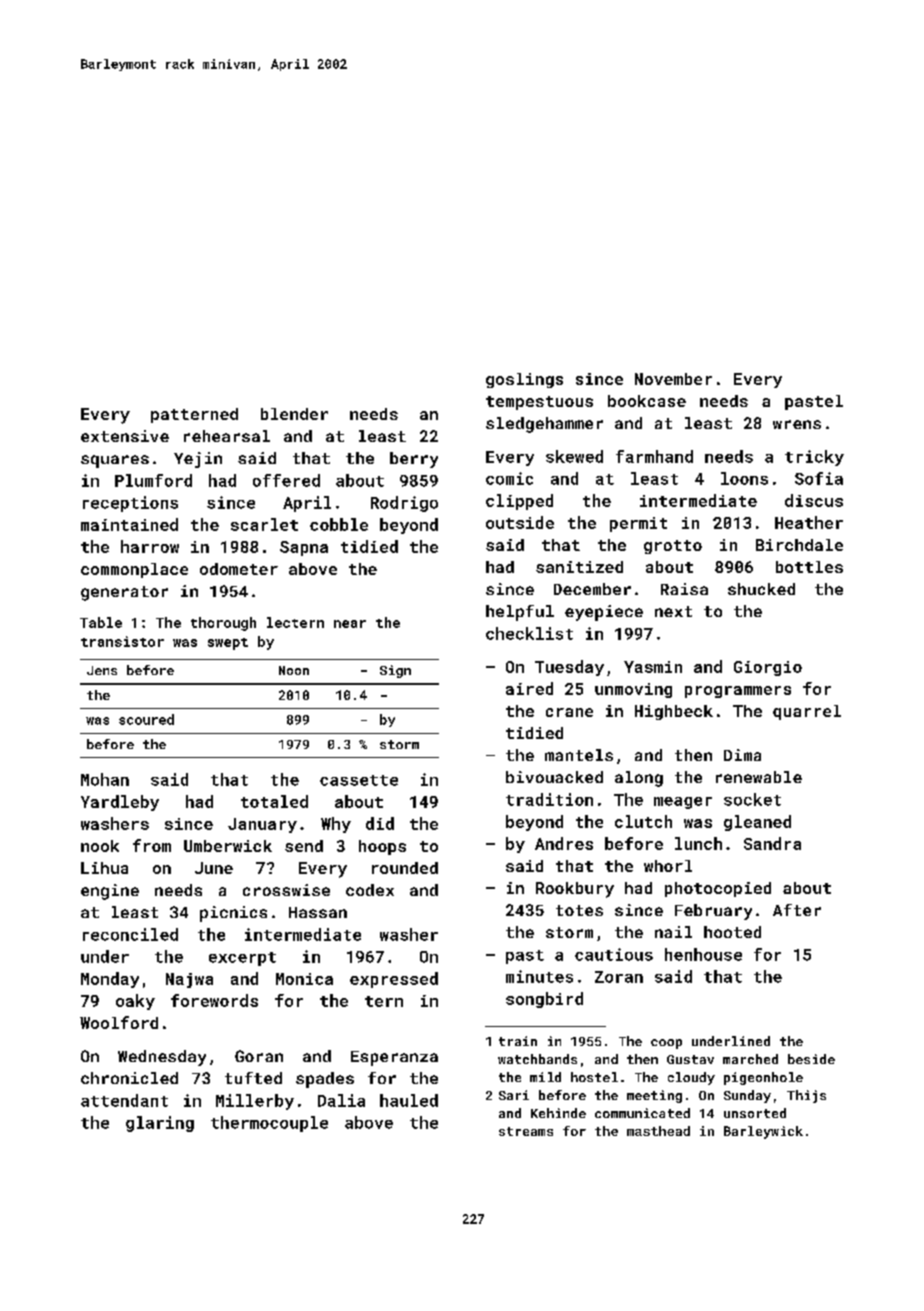 The width and height of the screenshot is (924, 1311). Describe the element at coordinates (304, 548) in the screenshot. I see `Sapna` at that location.
